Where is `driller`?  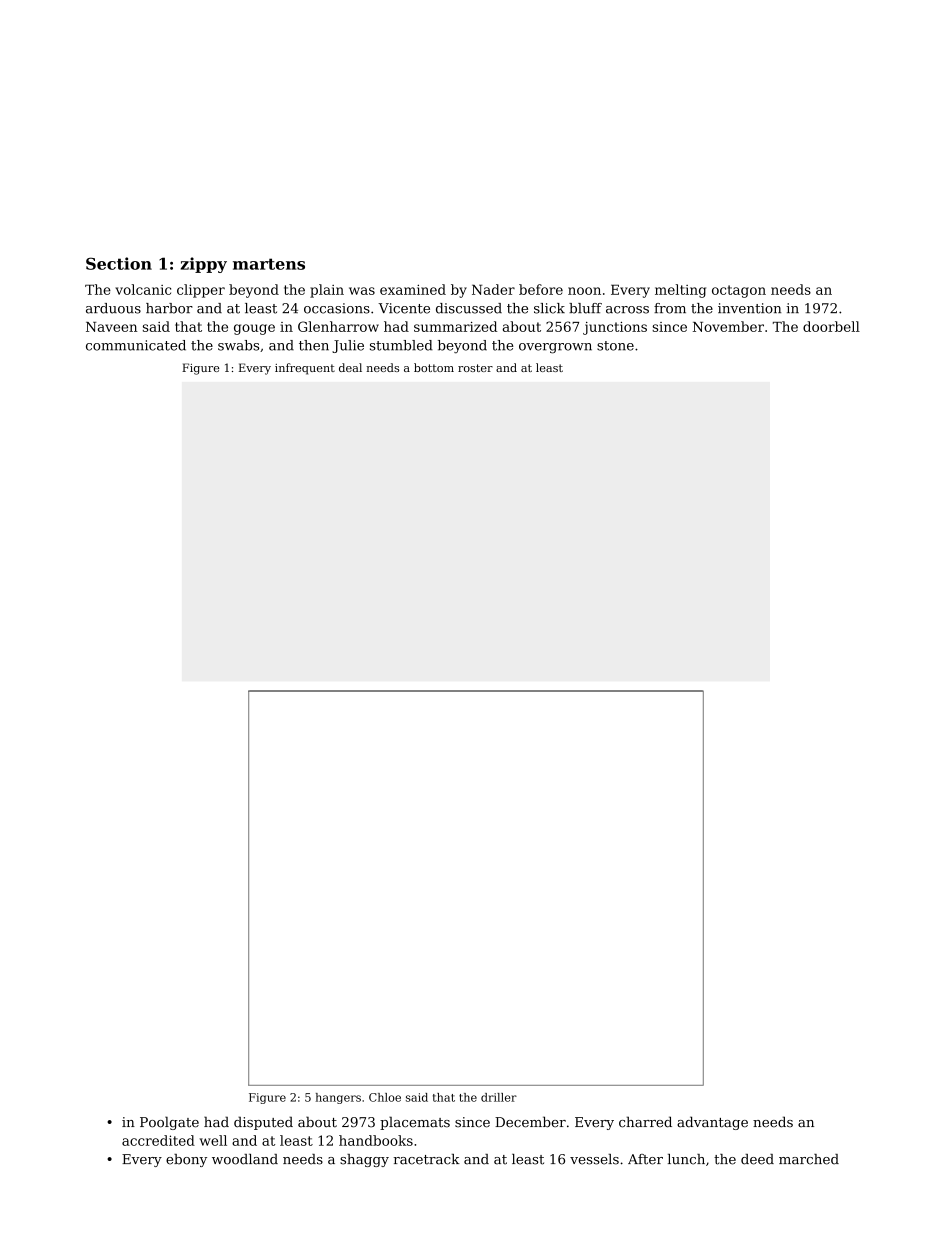 driller is located at coordinates (499, 1097).
